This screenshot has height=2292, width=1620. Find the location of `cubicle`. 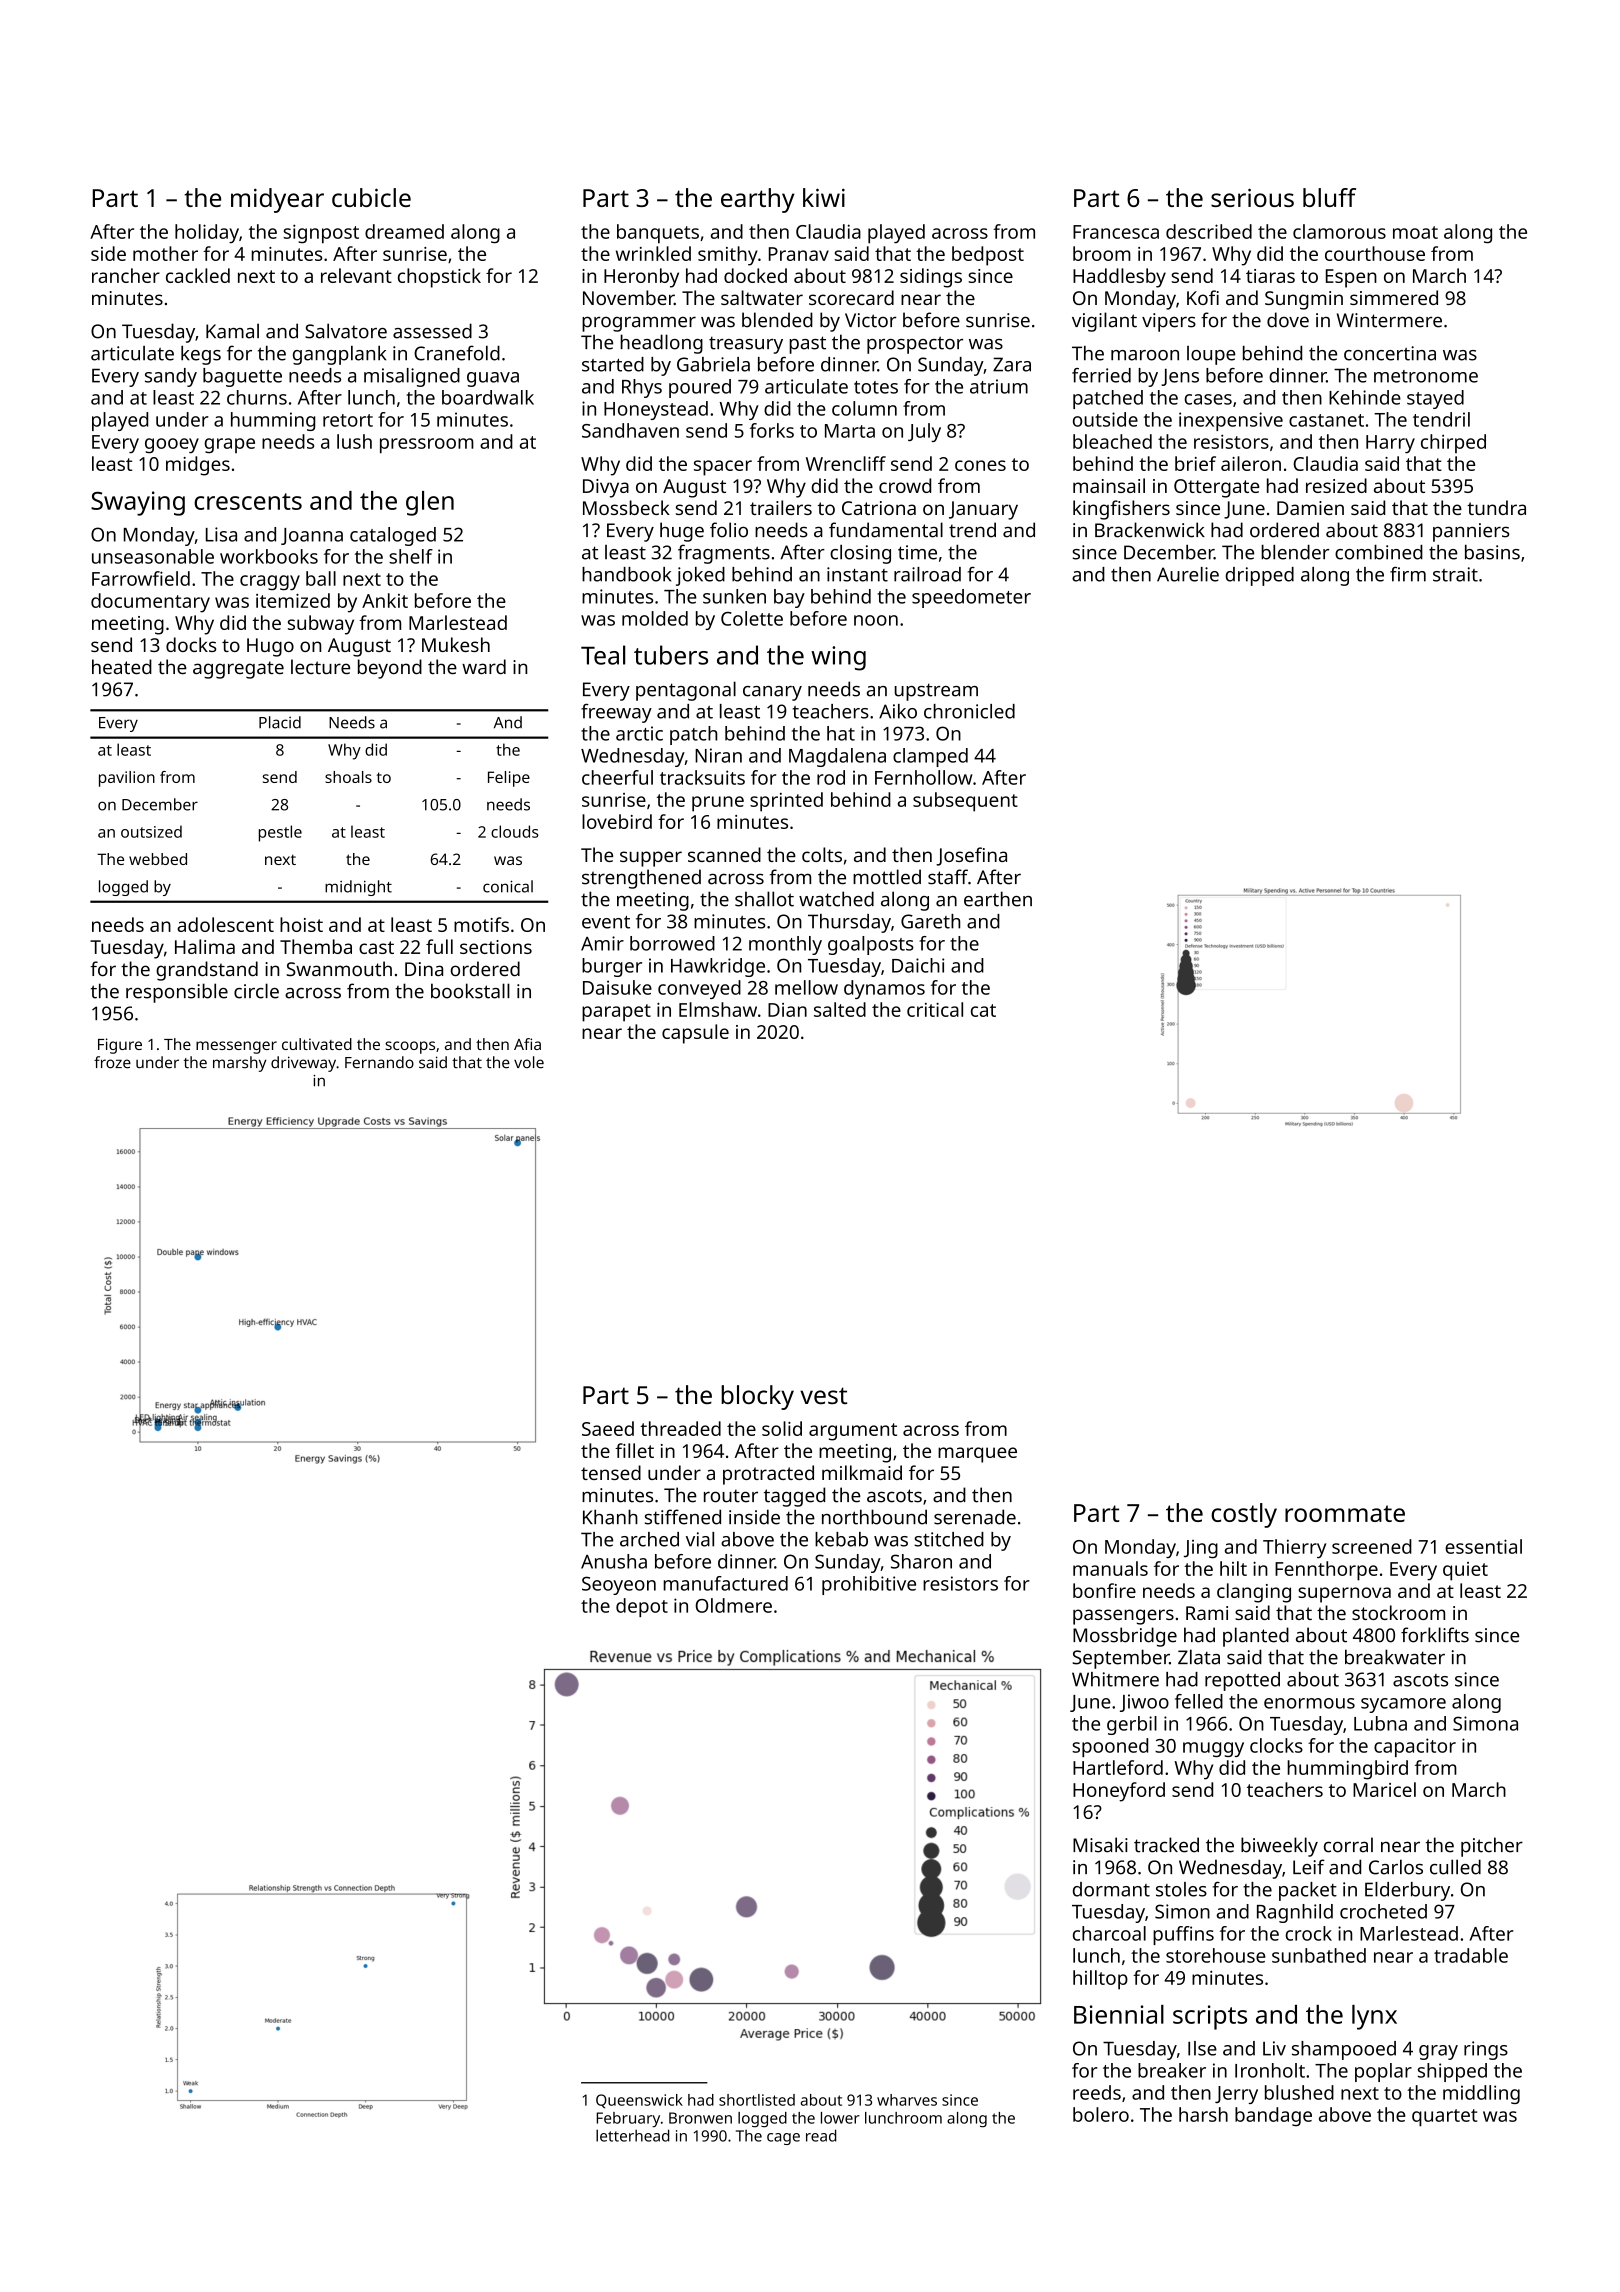

cubicle is located at coordinates (371, 197).
